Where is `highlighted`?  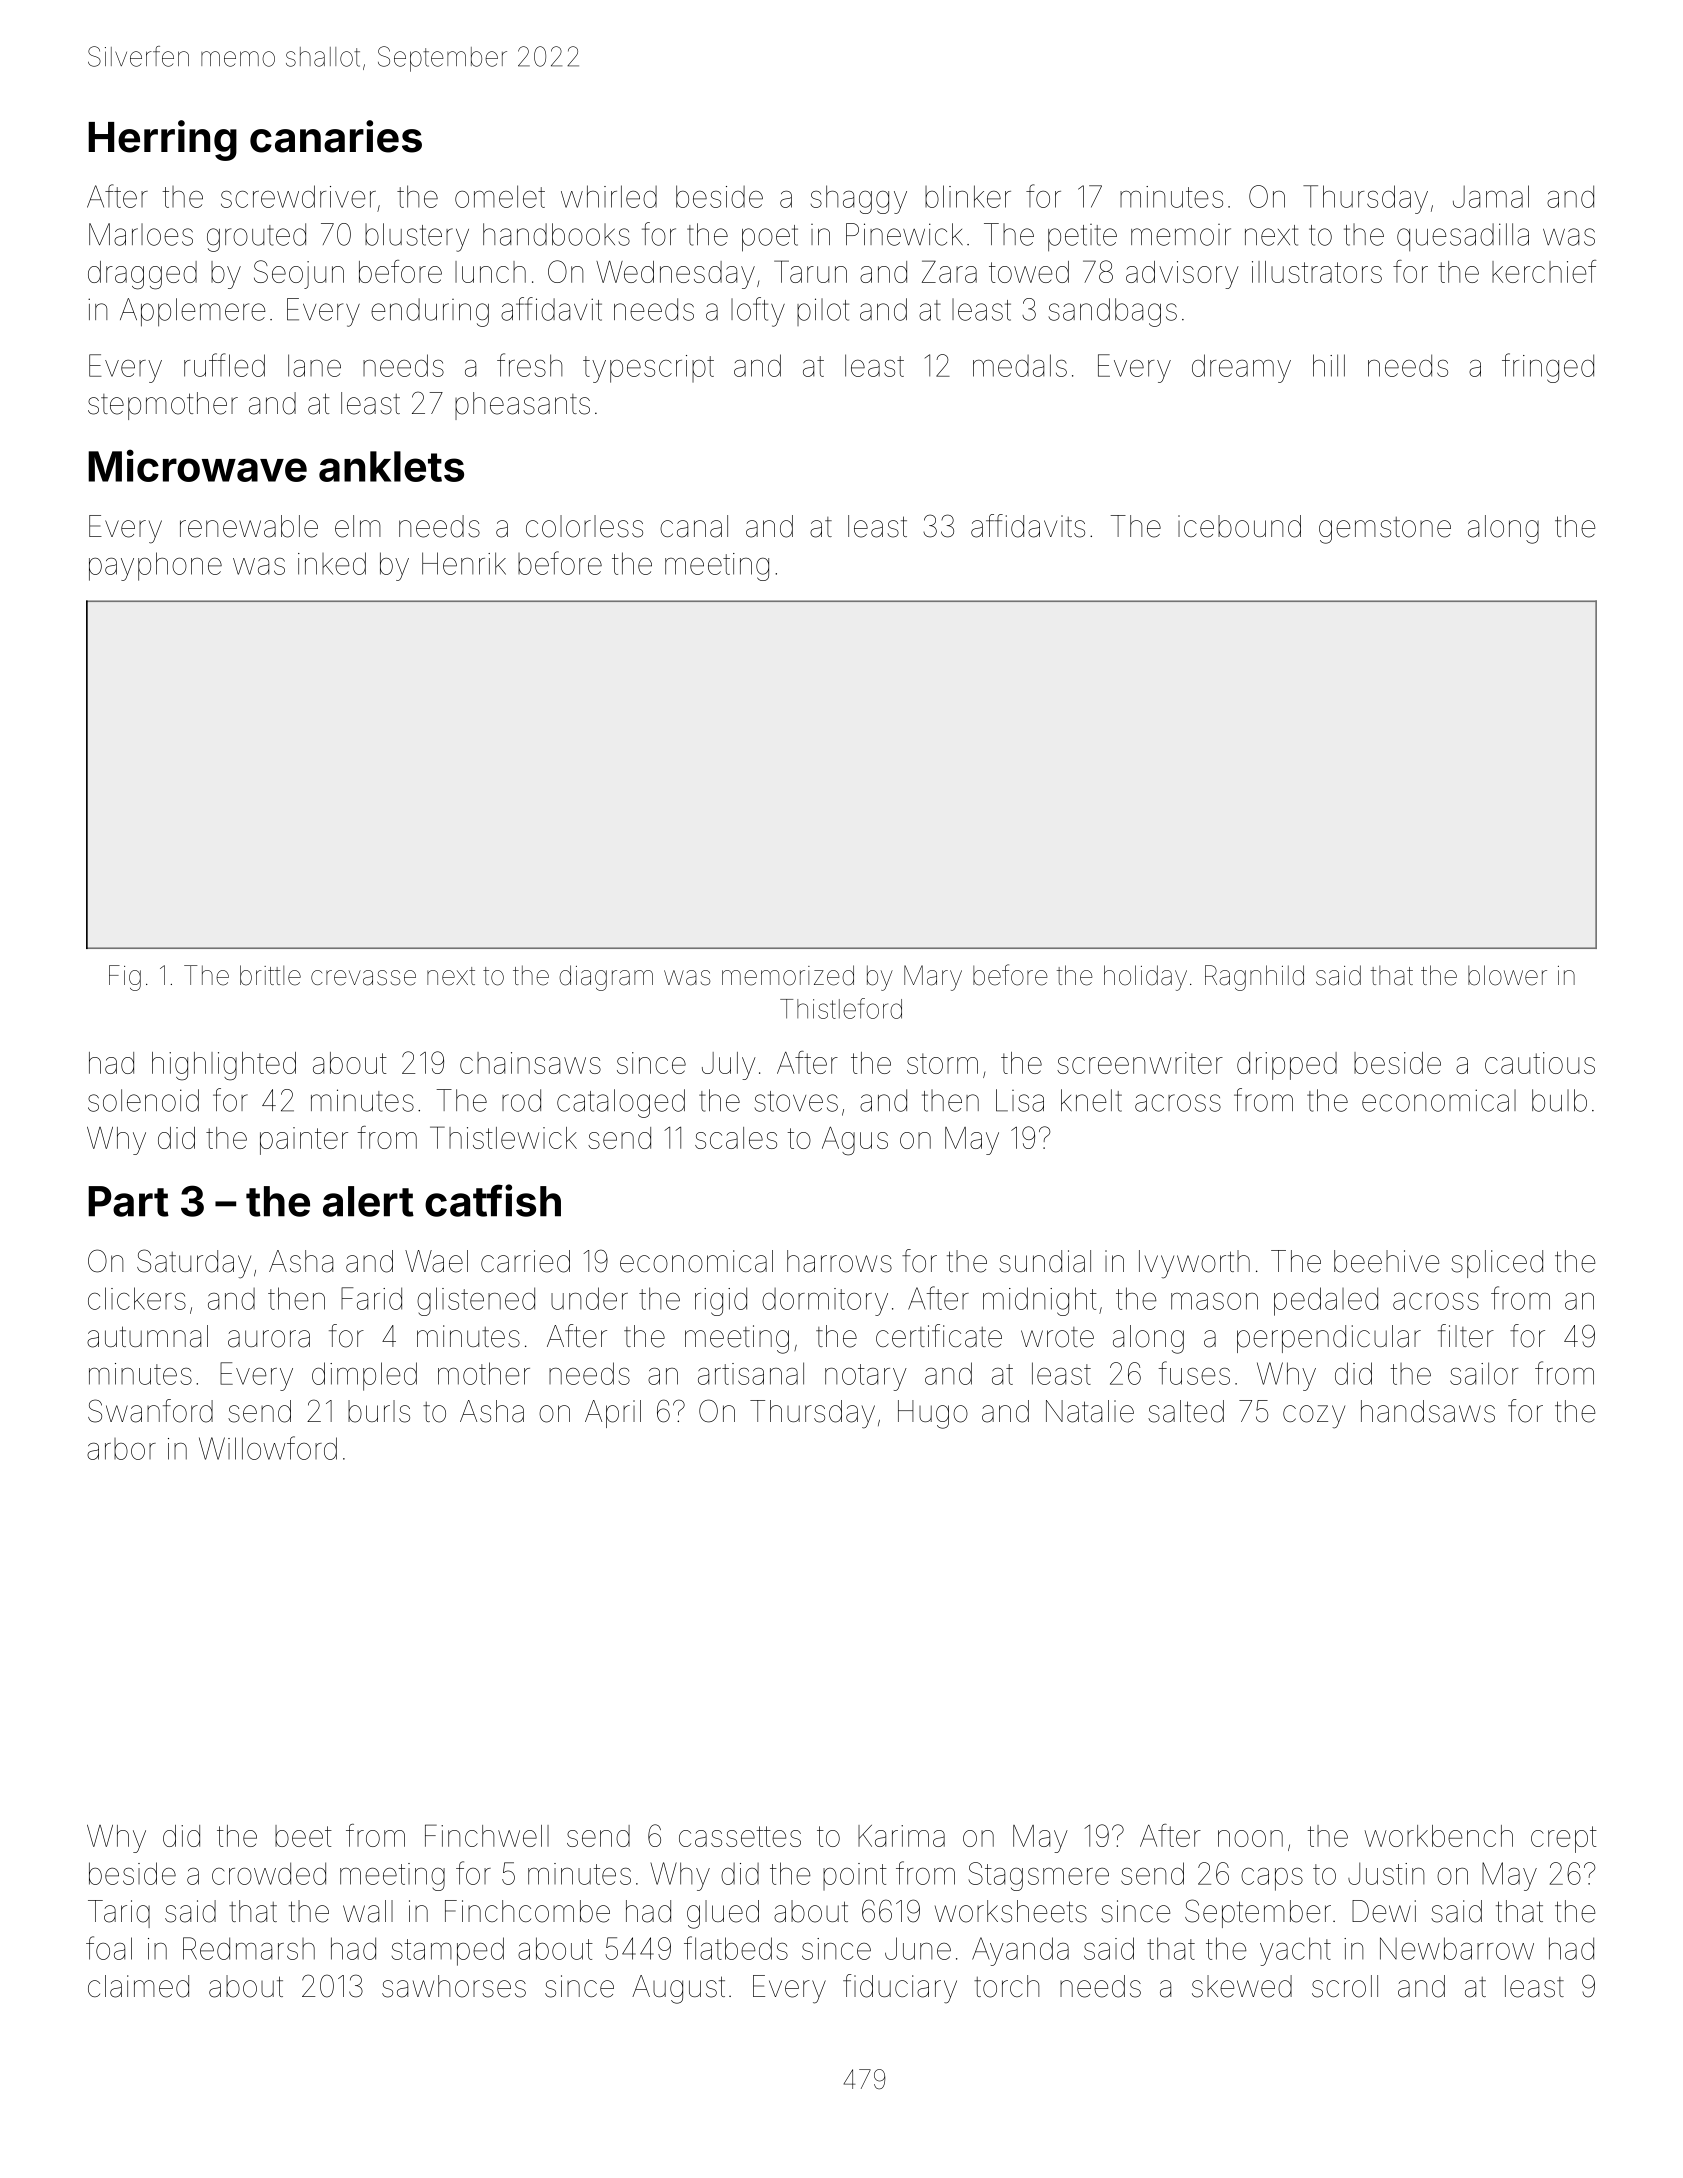 highlighted is located at coordinates (224, 1066).
